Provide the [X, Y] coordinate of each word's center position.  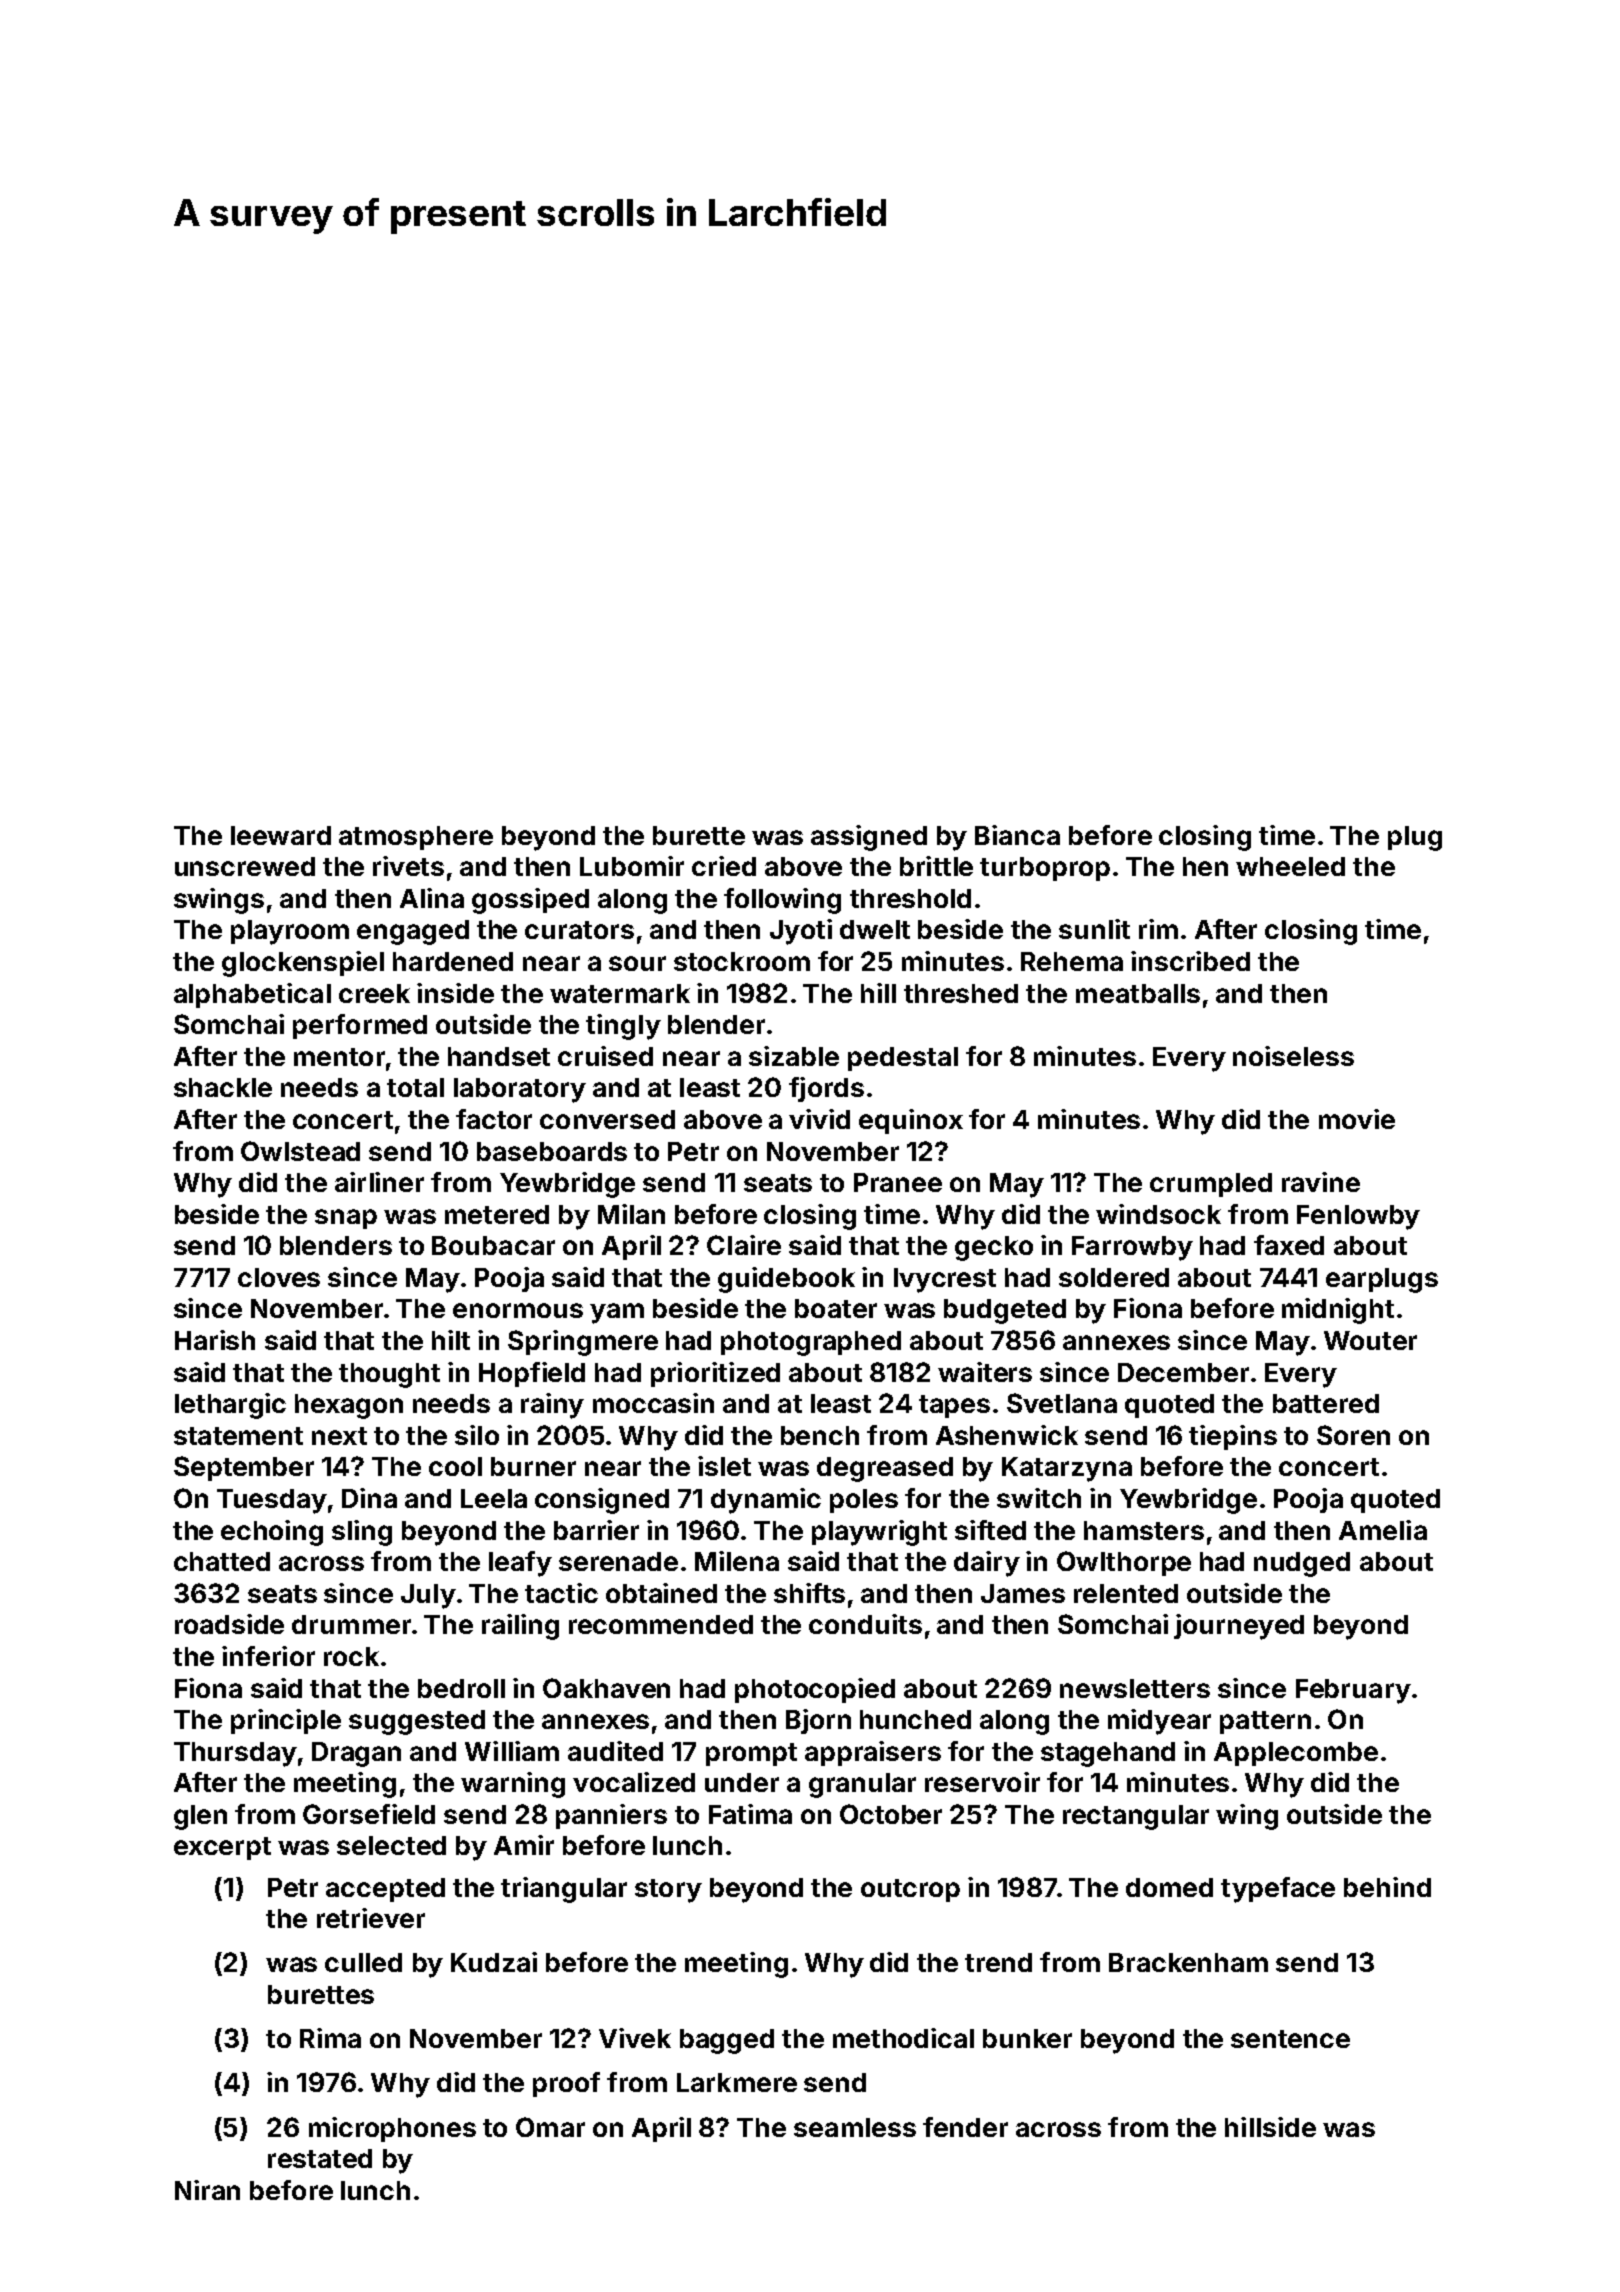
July [428, 1596]
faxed [1289, 1245]
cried [724, 866]
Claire [744, 1245]
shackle [223, 1087]
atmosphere [416, 838]
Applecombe [1296, 1754]
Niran [207, 2190]
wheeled [1290, 866]
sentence [1290, 2039]
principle [286, 1721]
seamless [855, 2127]
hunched [915, 1719]
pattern [1265, 1722]
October [891, 1814]
